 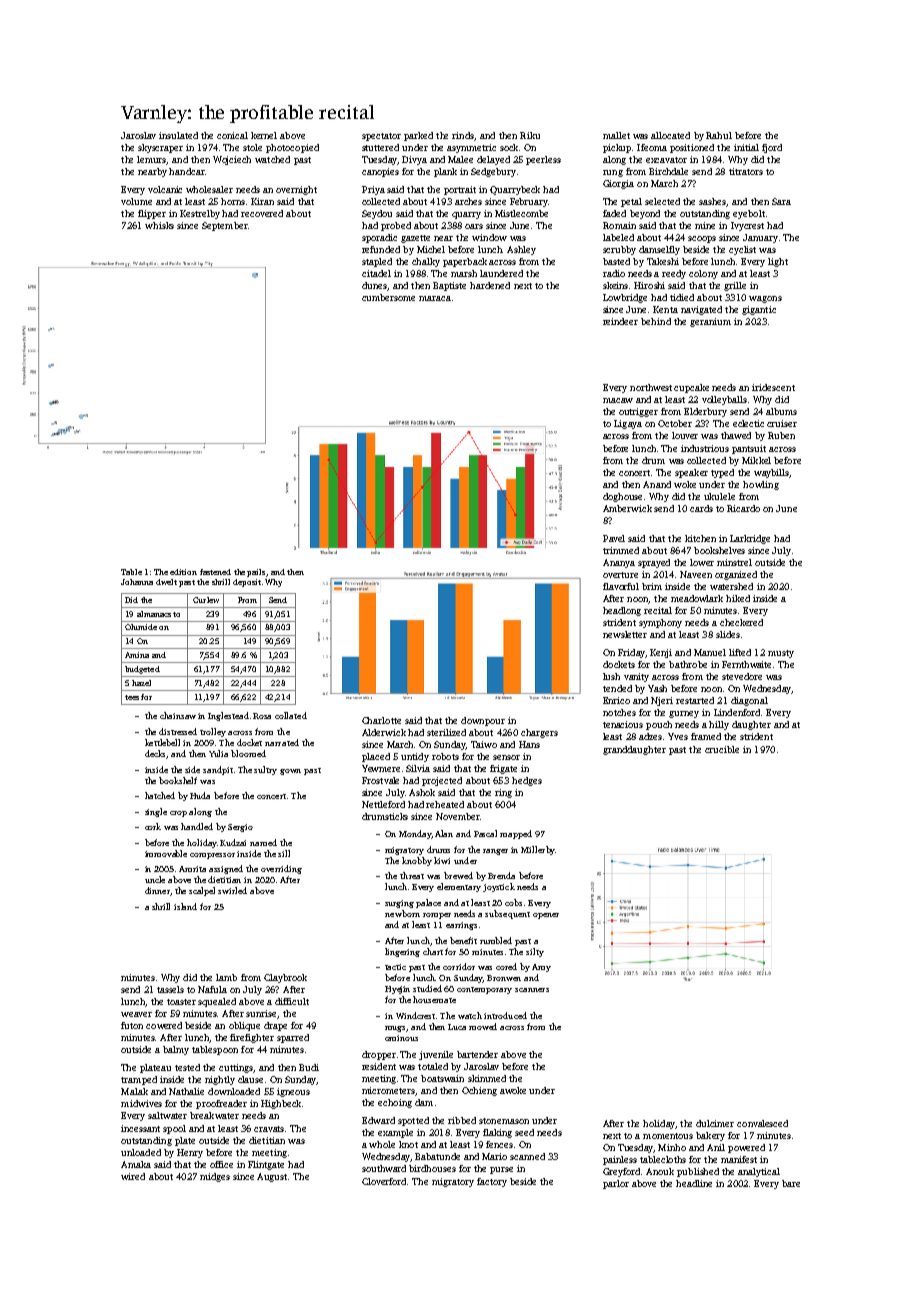 What do you see at coordinates (170, 989) in the screenshot?
I see `tassels` at bounding box center [170, 989].
